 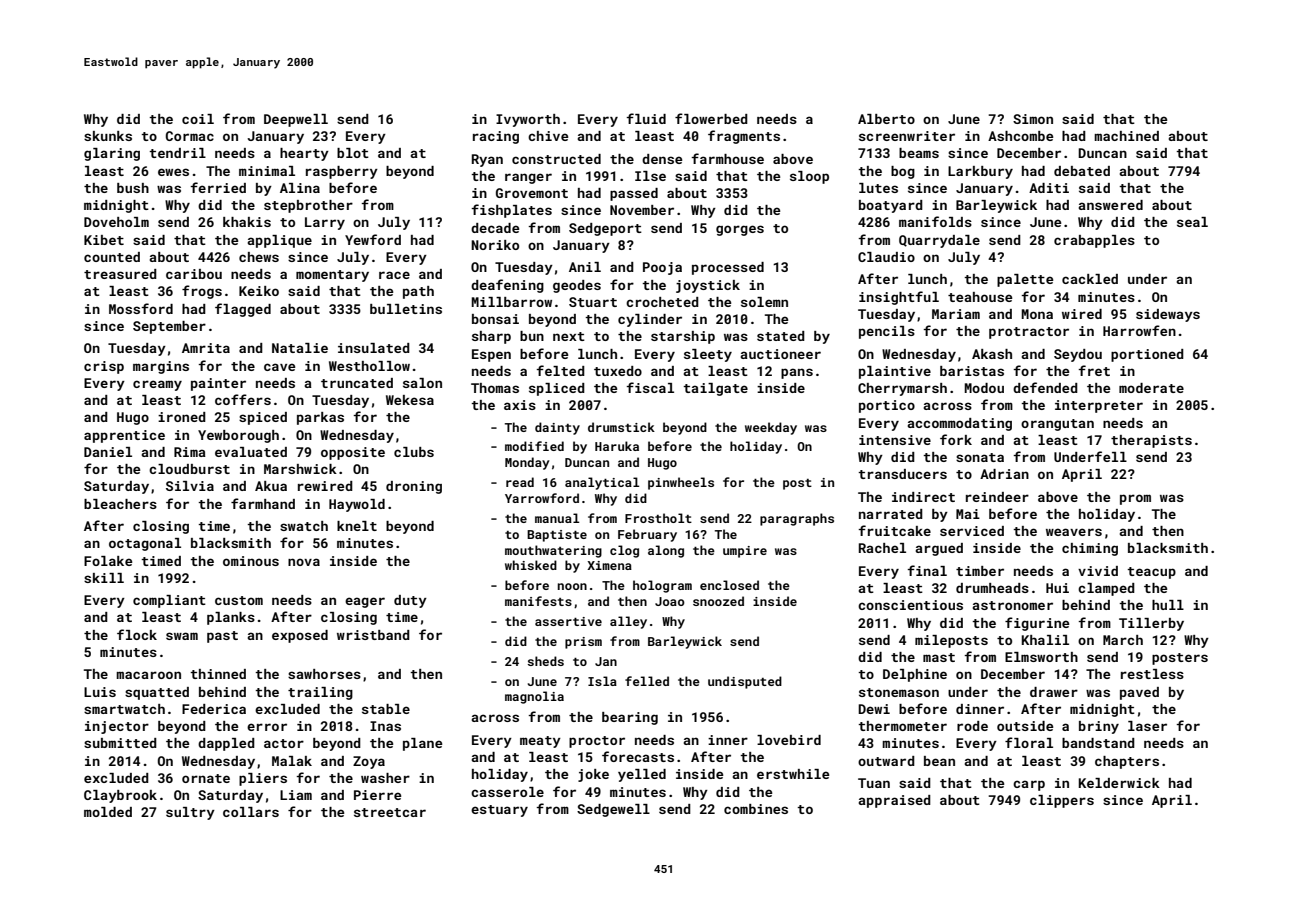 What do you see at coordinates (1004, 474) in the image?
I see `Adrian` at bounding box center [1004, 474].
